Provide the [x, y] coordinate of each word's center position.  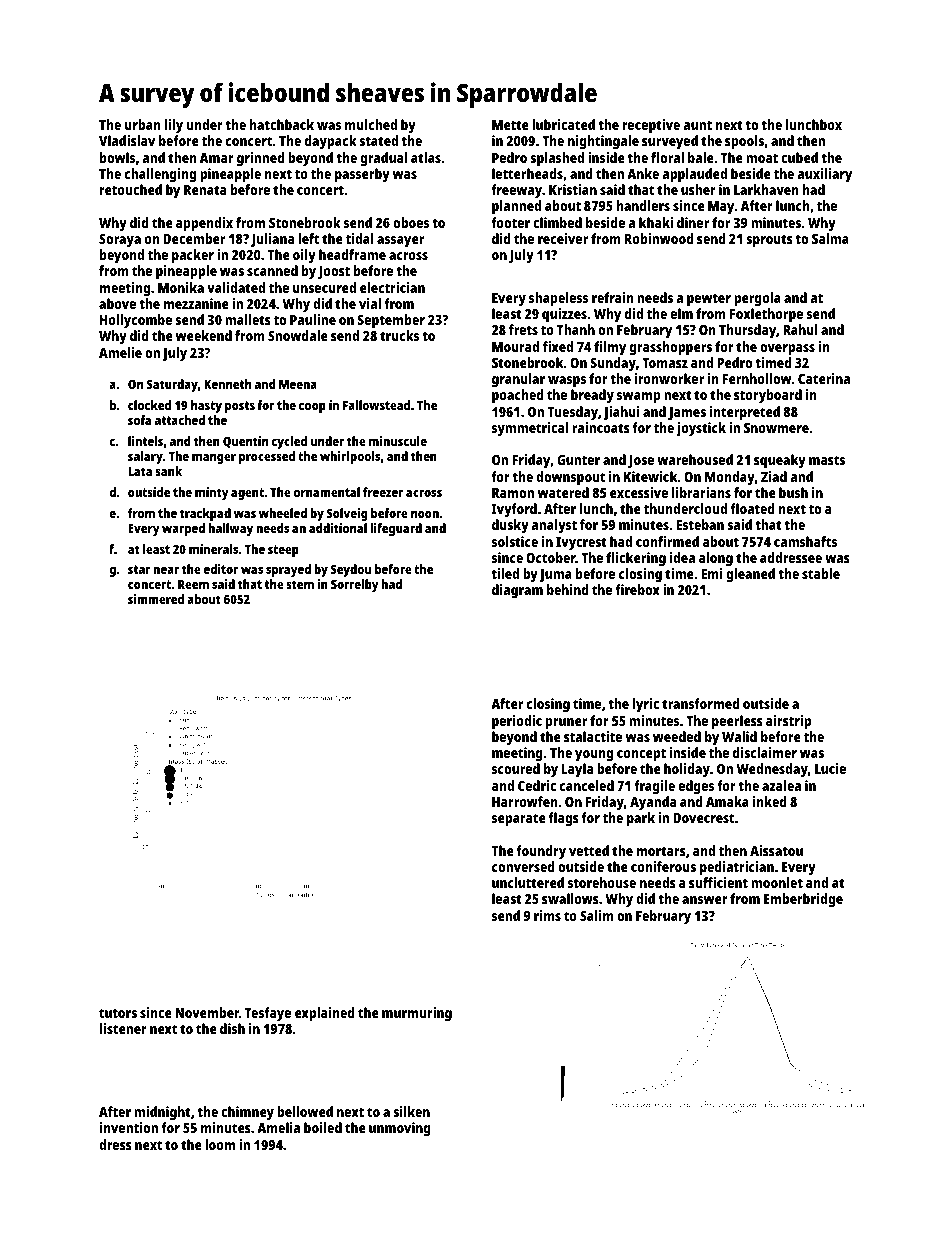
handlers [643, 205]
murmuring [417, 1014]
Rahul [800, 329]
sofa [139, 420]
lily [174, 126]
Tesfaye [268, 1014]
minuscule [398, 441]
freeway [516, 191]
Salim [597, 915]
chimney [247, 1113]
